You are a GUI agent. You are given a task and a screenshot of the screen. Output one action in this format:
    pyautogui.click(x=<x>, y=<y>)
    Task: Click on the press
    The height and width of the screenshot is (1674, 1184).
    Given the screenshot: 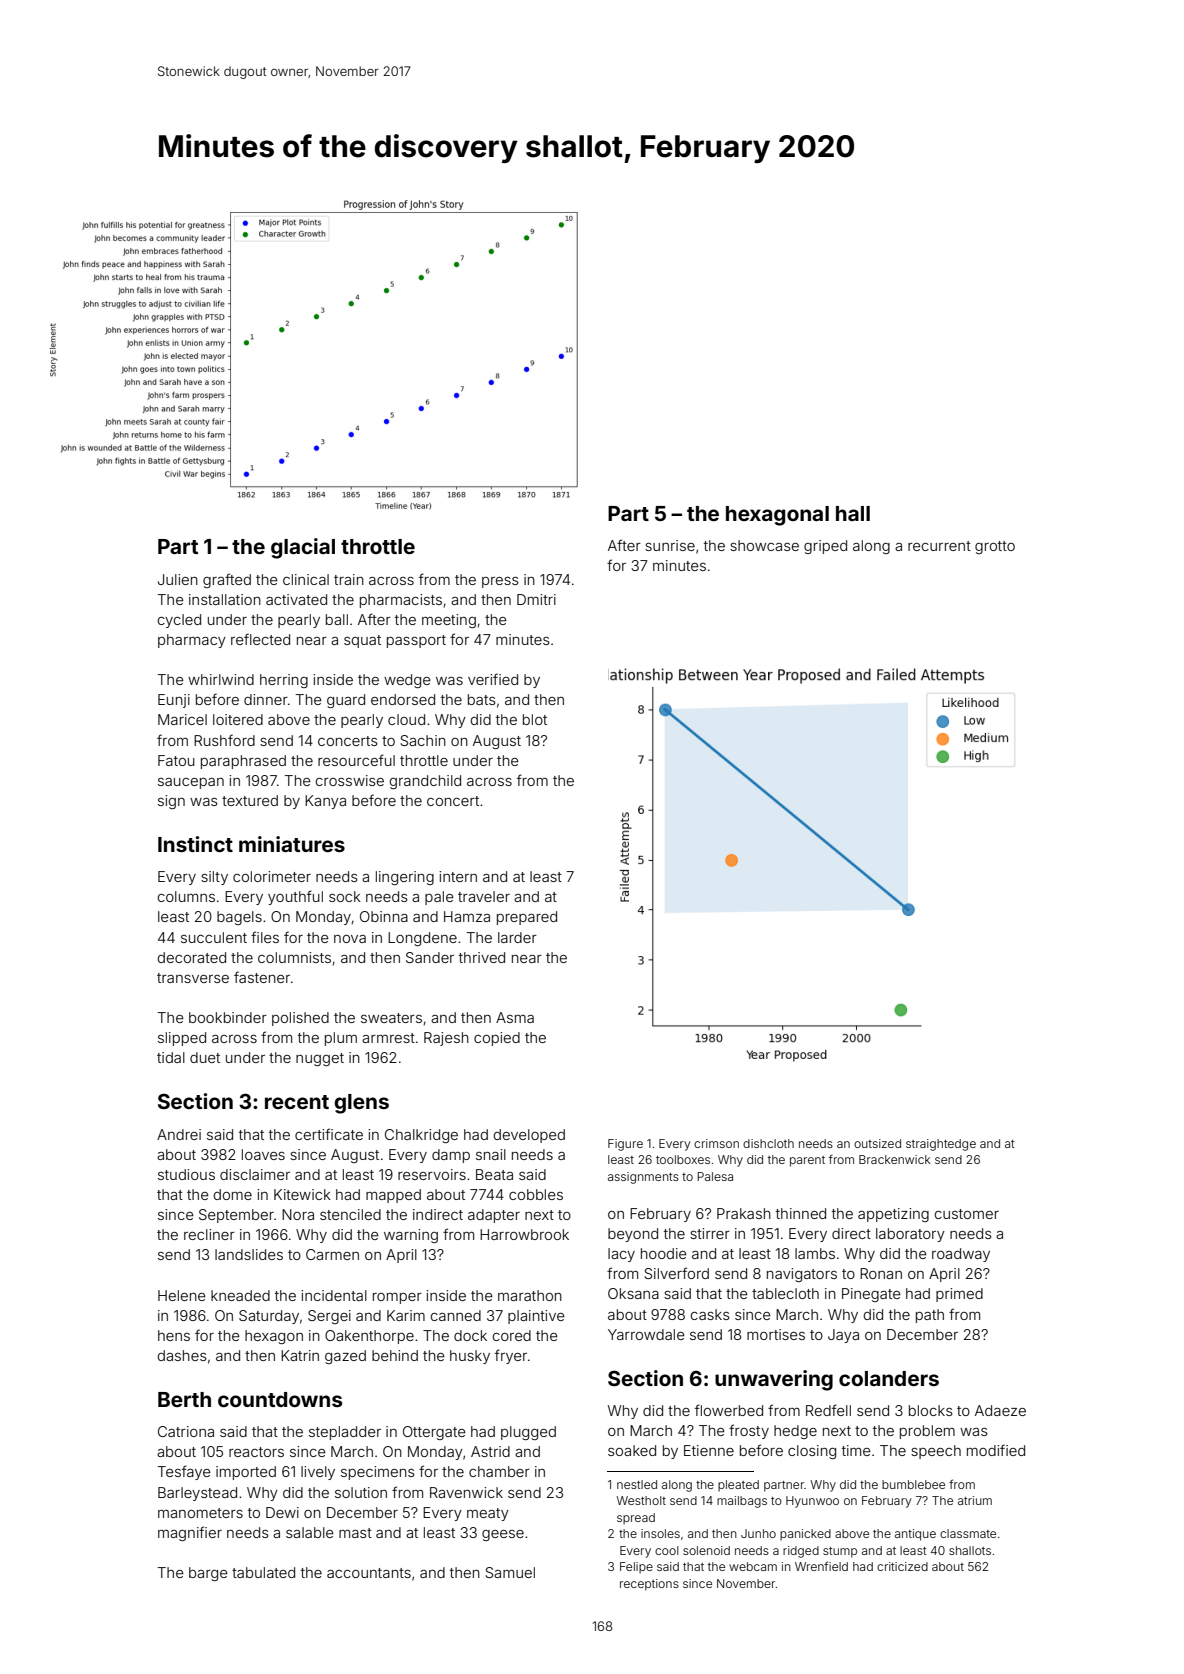 What is the action you would take?
    pyautogui.click(x=500, y=582)
